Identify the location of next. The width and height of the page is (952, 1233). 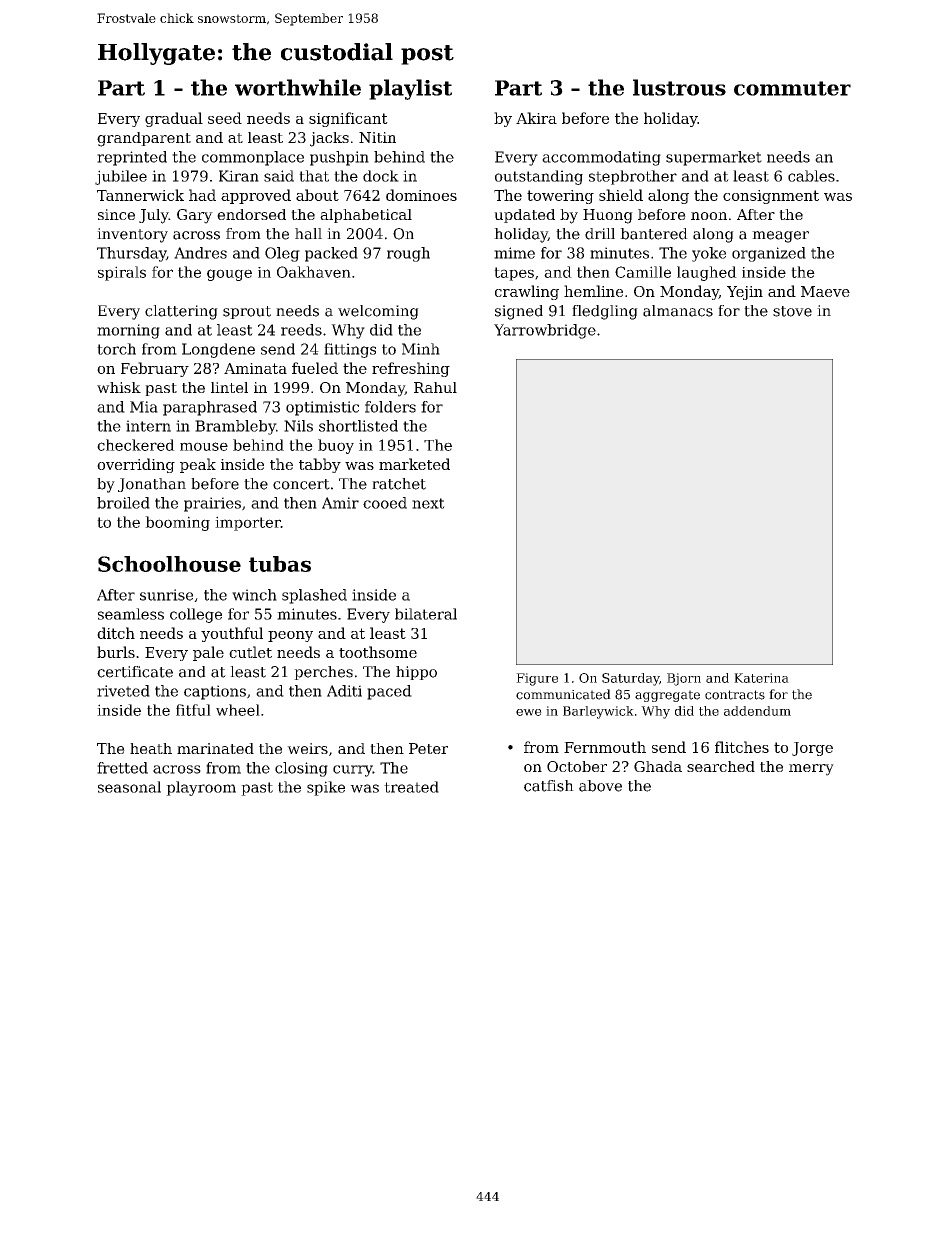
(428, 503).
